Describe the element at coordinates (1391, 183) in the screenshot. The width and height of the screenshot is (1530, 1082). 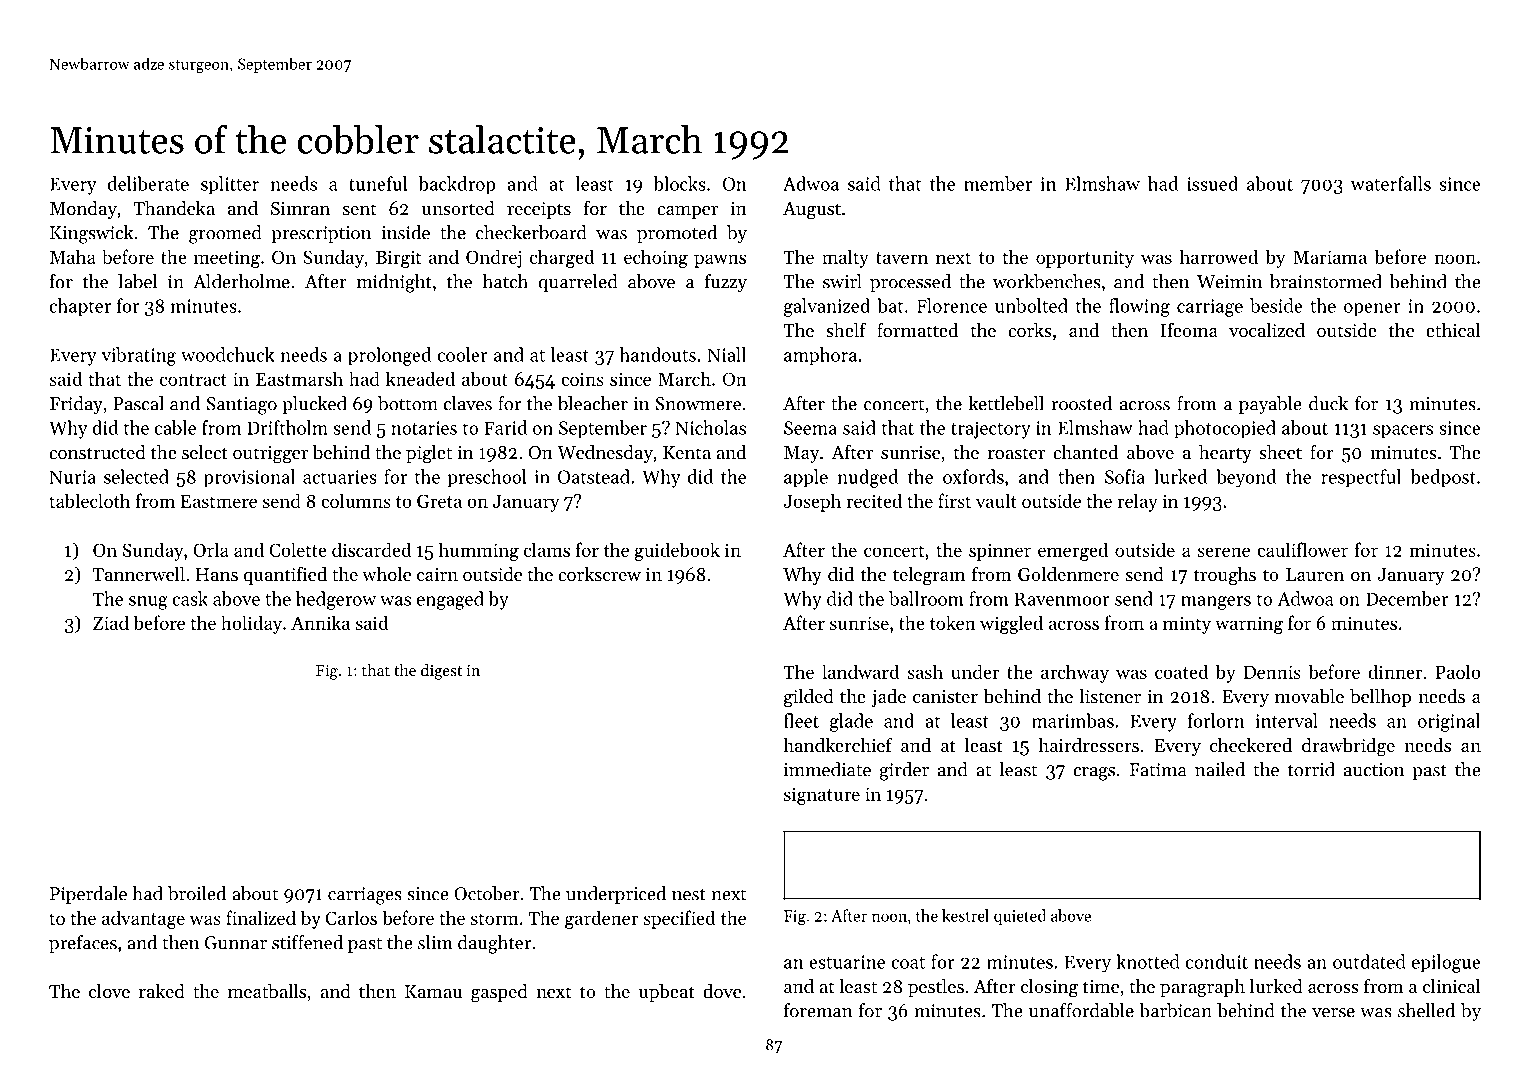
I see `waterfalls` at that location.
